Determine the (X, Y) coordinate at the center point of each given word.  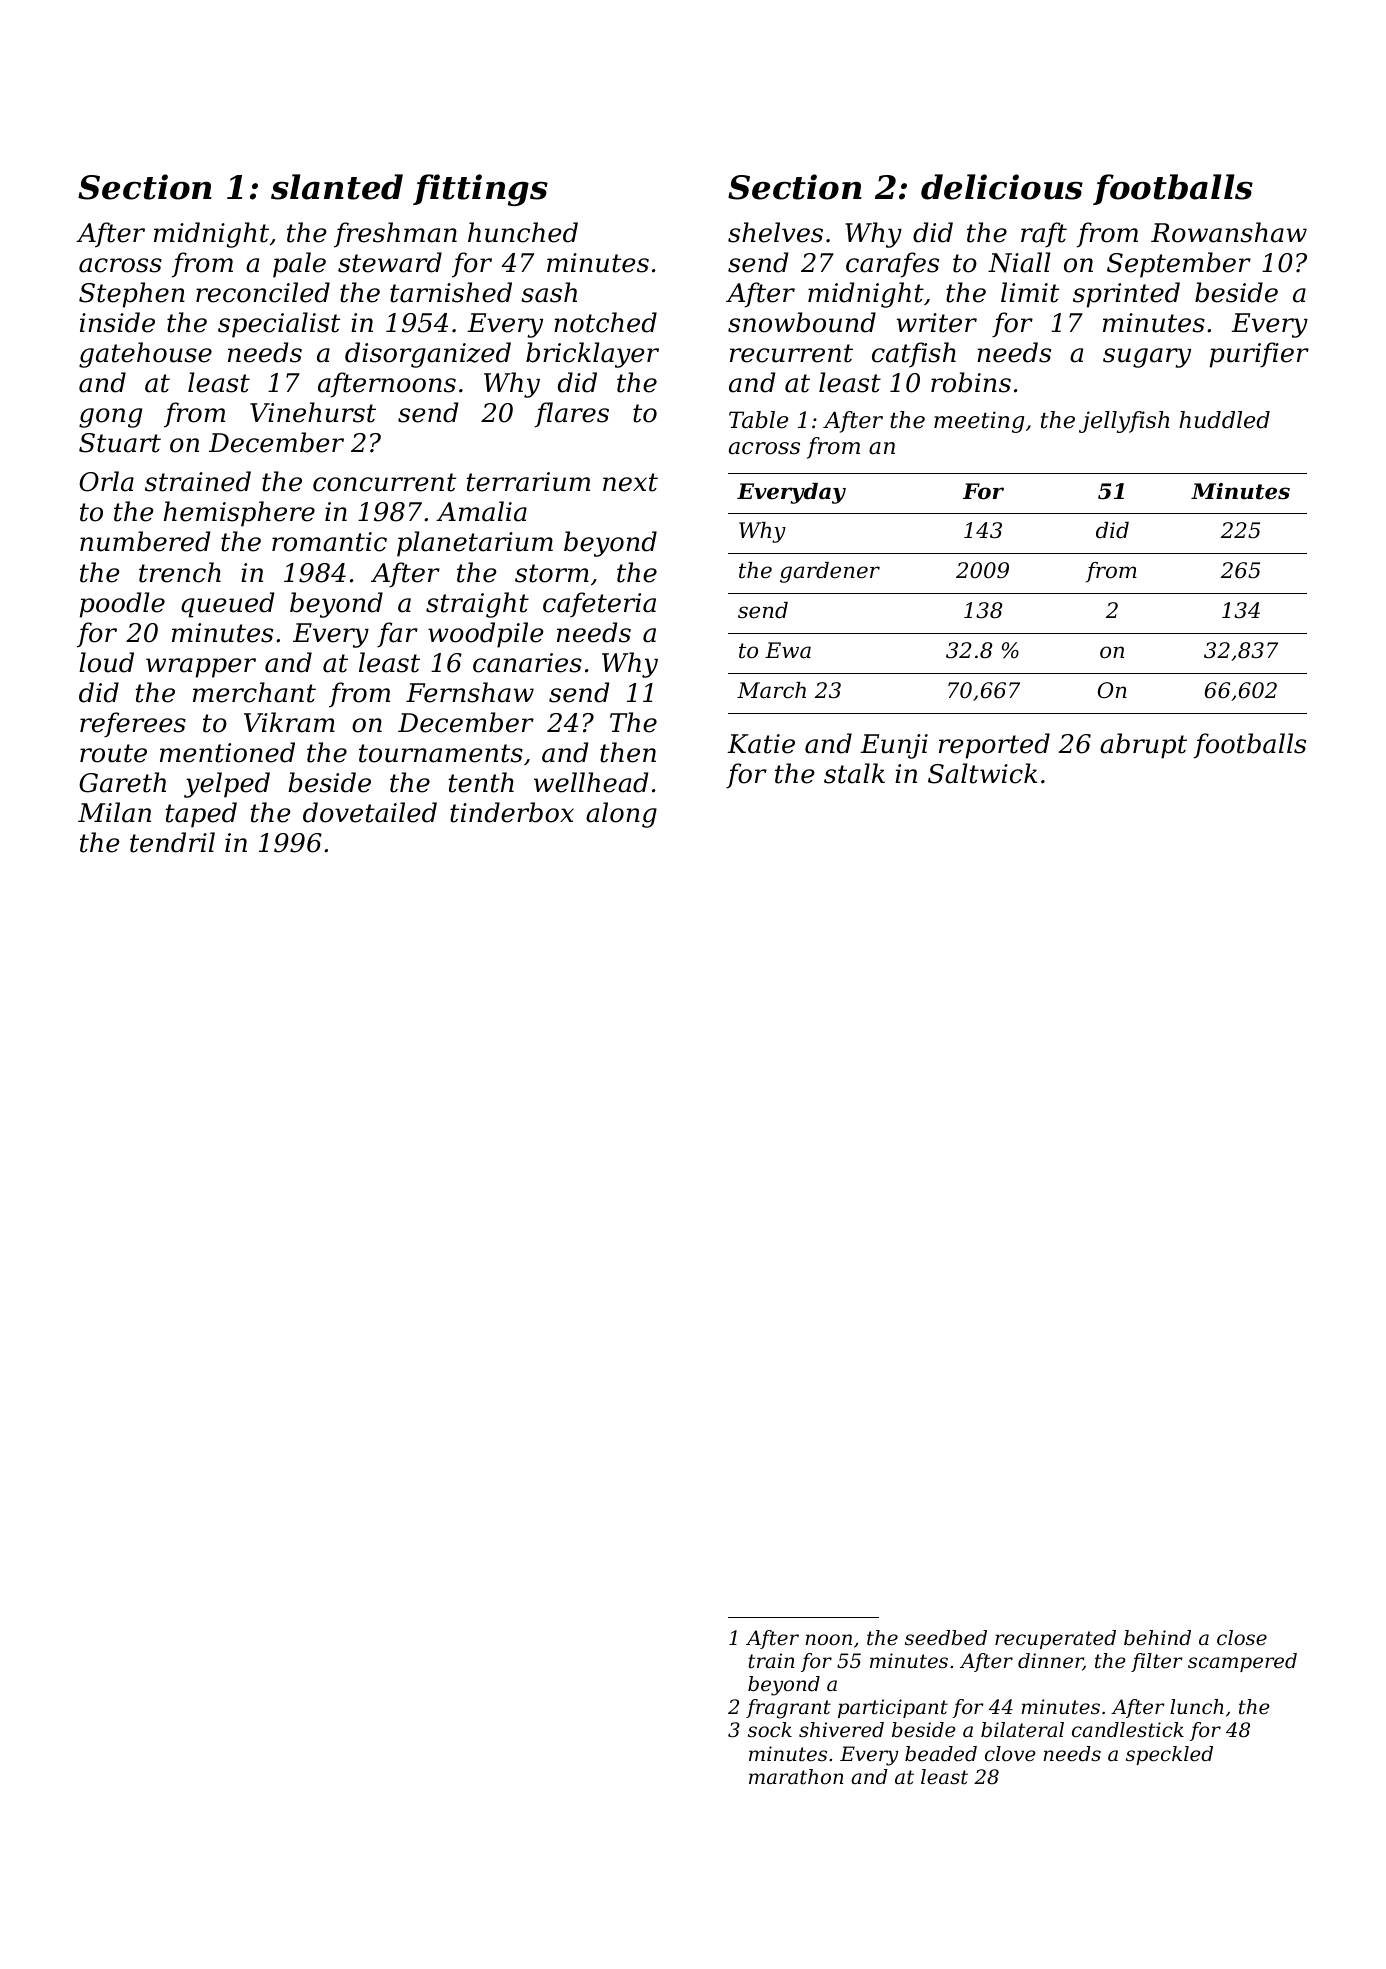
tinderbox (512, 812)
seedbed (946, 1638)
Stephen (132, 295)
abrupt (1143, 746)
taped (201, 815)
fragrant (788, 1709)
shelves (775, 232)
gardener (830, 572)
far (397, 635)
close (1242, 1638)
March (771, 690)
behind (1157, 1638)
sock (770, 1730)
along (621, 815)
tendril (172, 842)
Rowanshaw (1229, 232)
